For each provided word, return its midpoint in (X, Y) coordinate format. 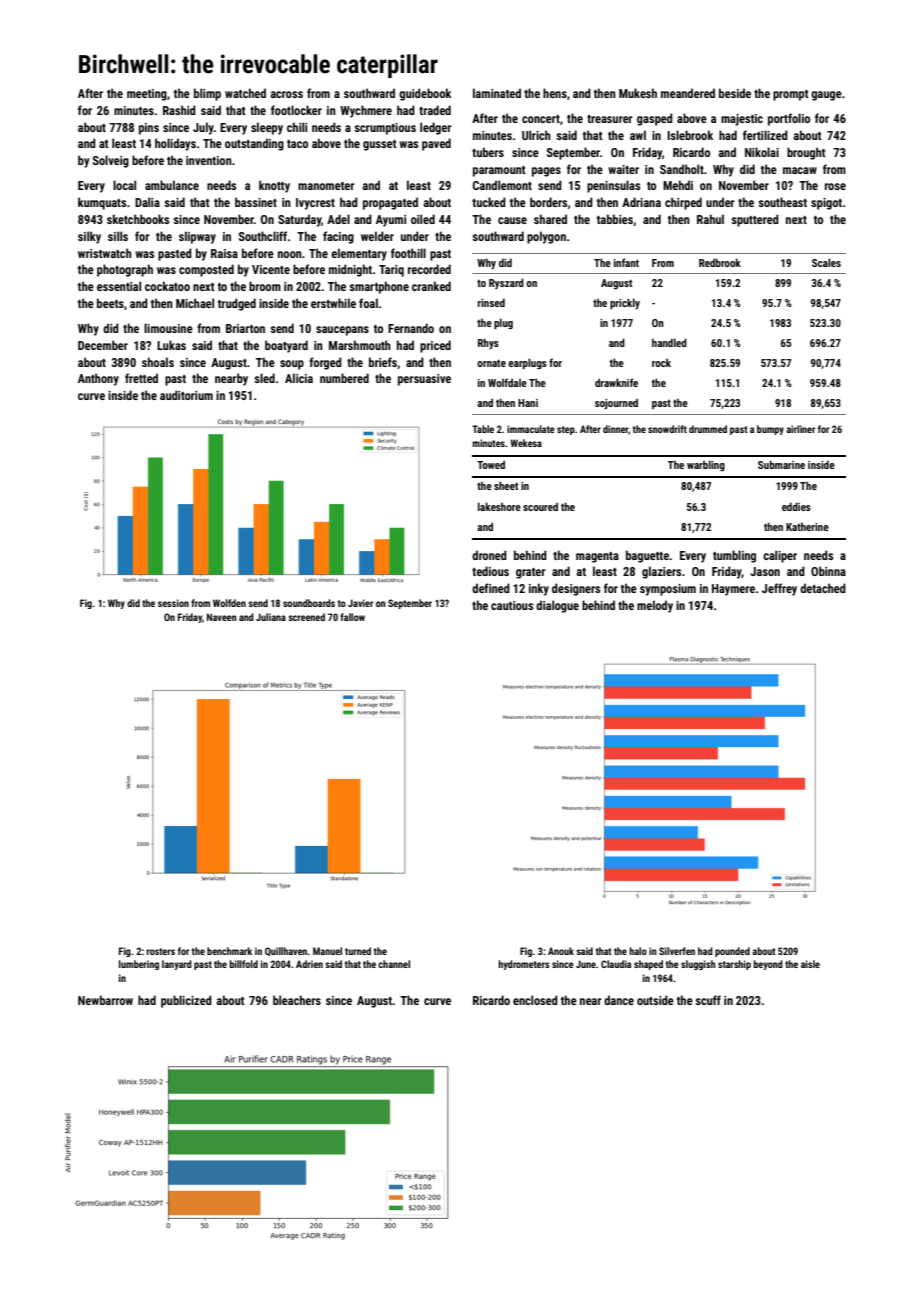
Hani (528, 403)
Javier (360, 603)
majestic (742, 120)
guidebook (425, 94)
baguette (647, 556)
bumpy (770, 430)
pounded (732, 952)
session (173, 603)
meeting (147, 95)
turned (358, 951)
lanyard (177, 965)
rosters (160, 951)
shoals (158, 362)
